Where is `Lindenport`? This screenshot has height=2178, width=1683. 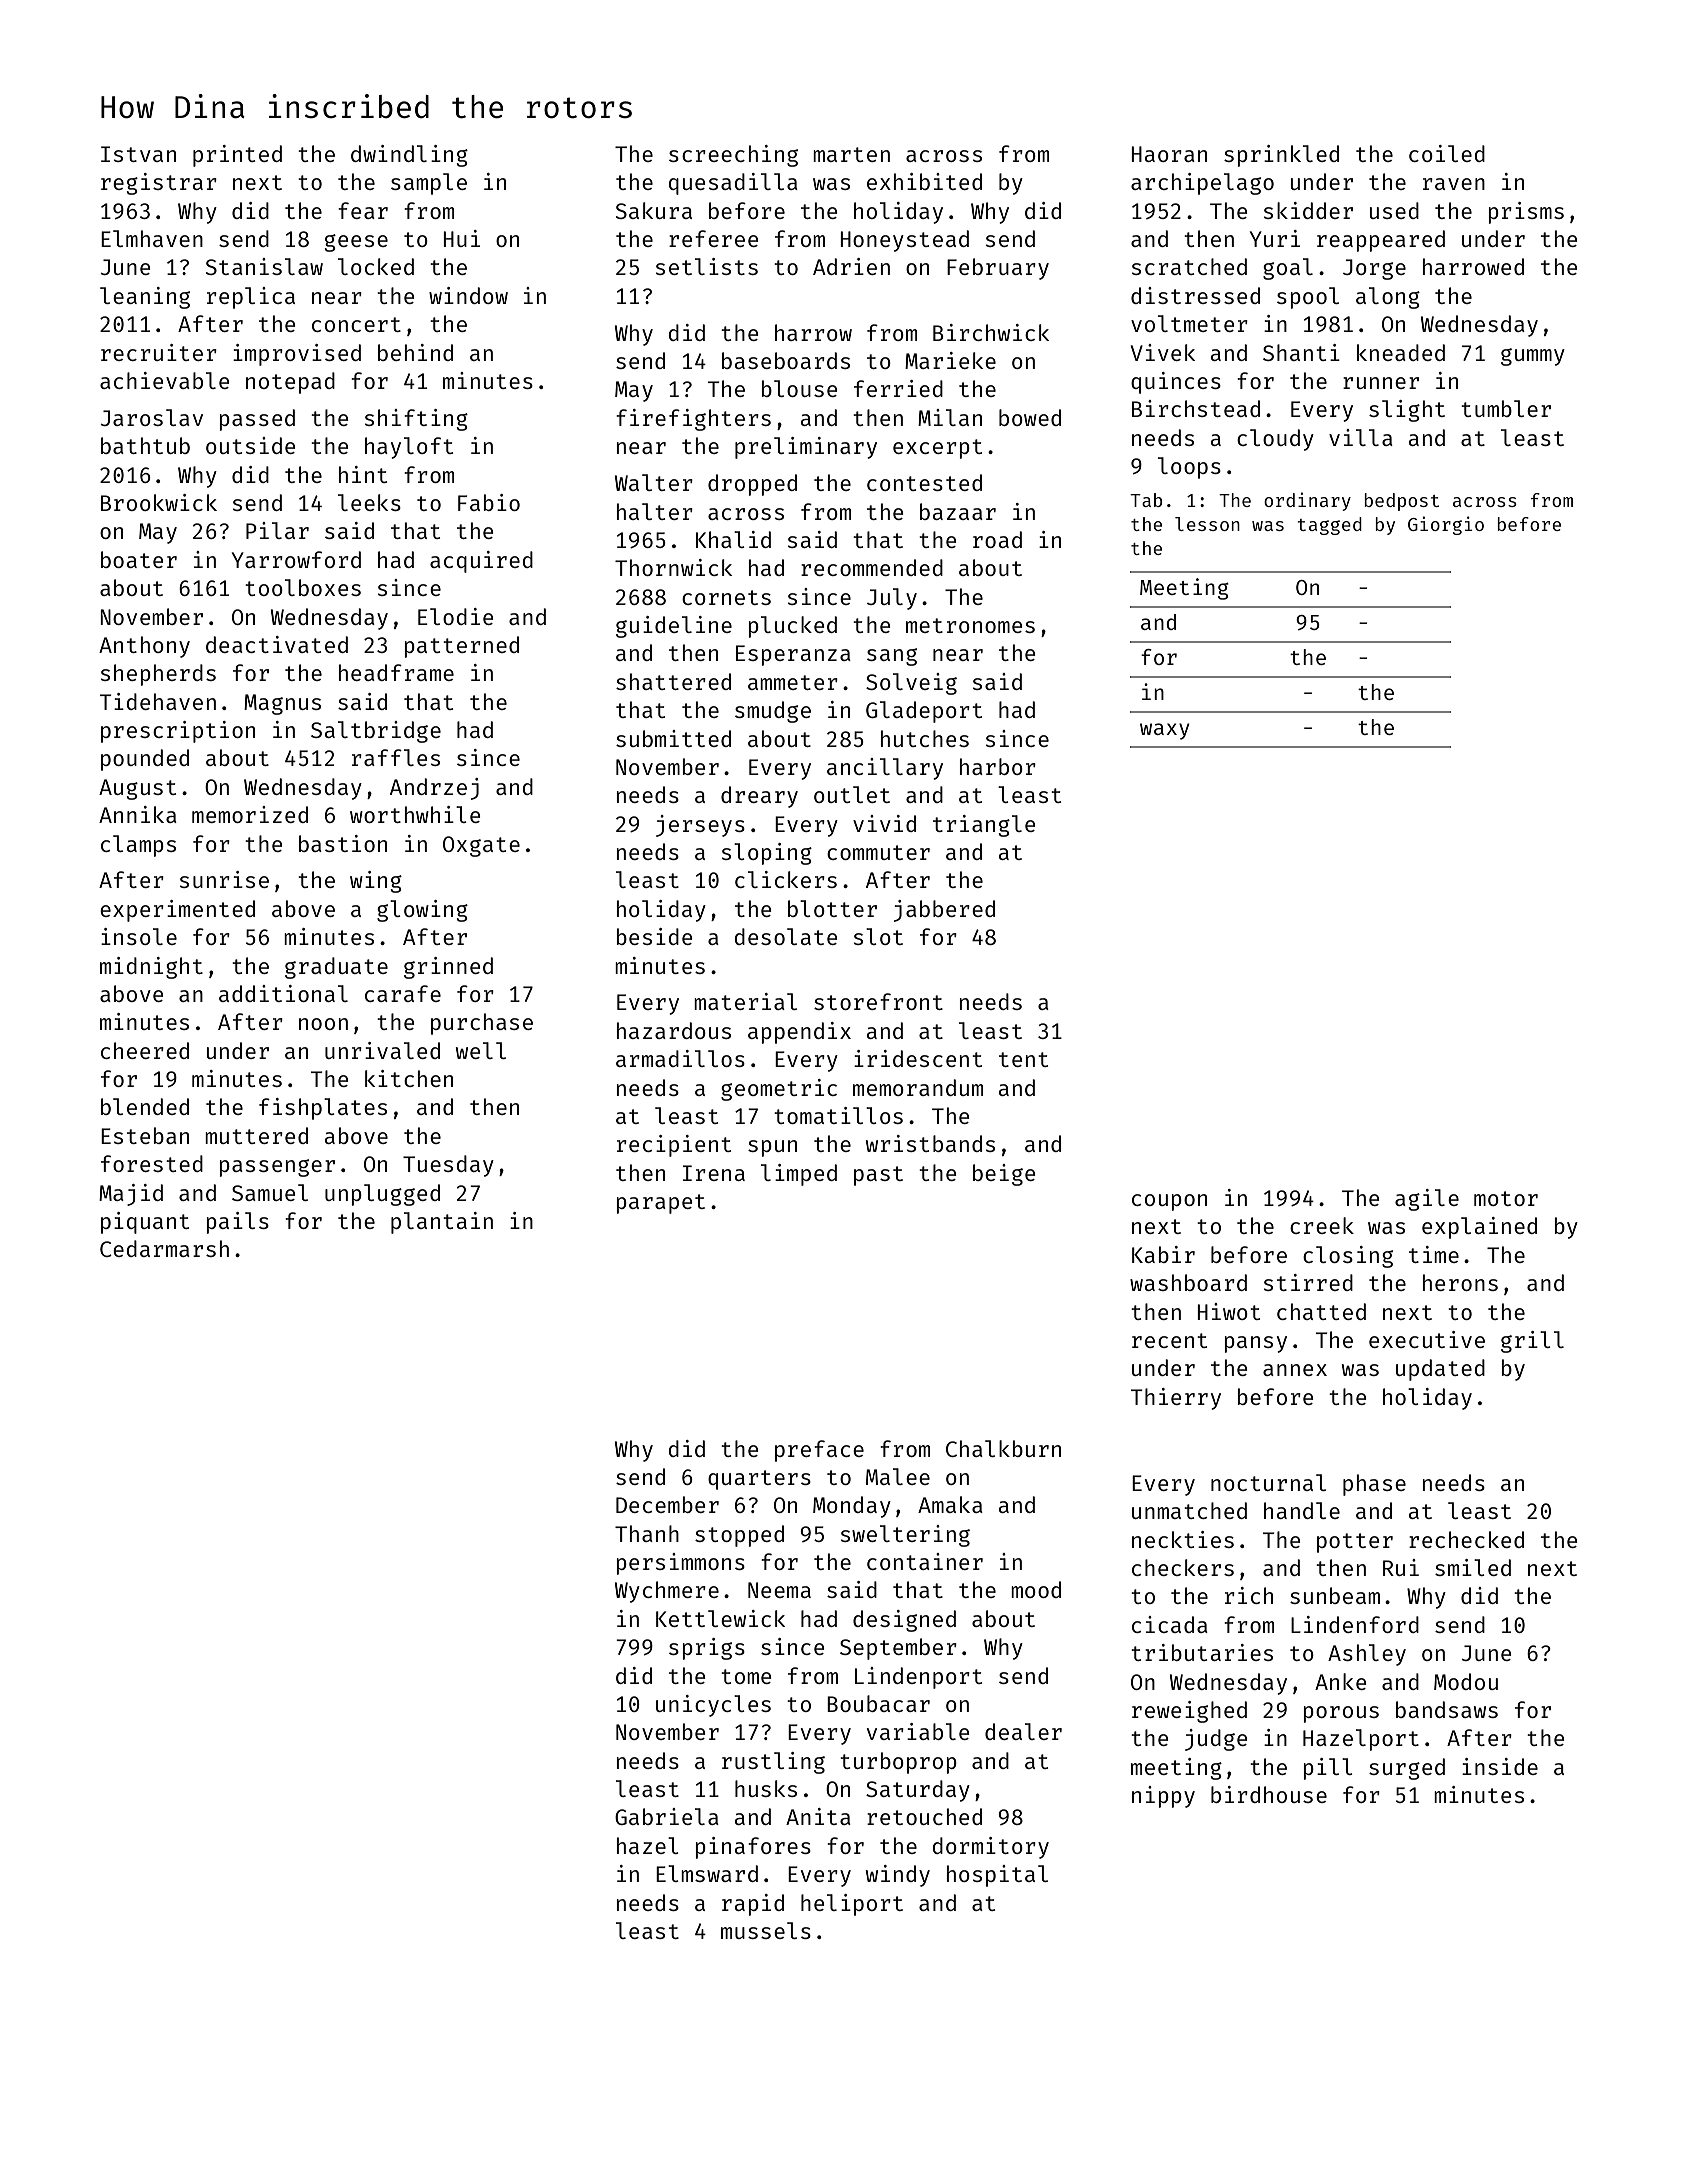 Lindenport is located at coordinates (918, 1678).
